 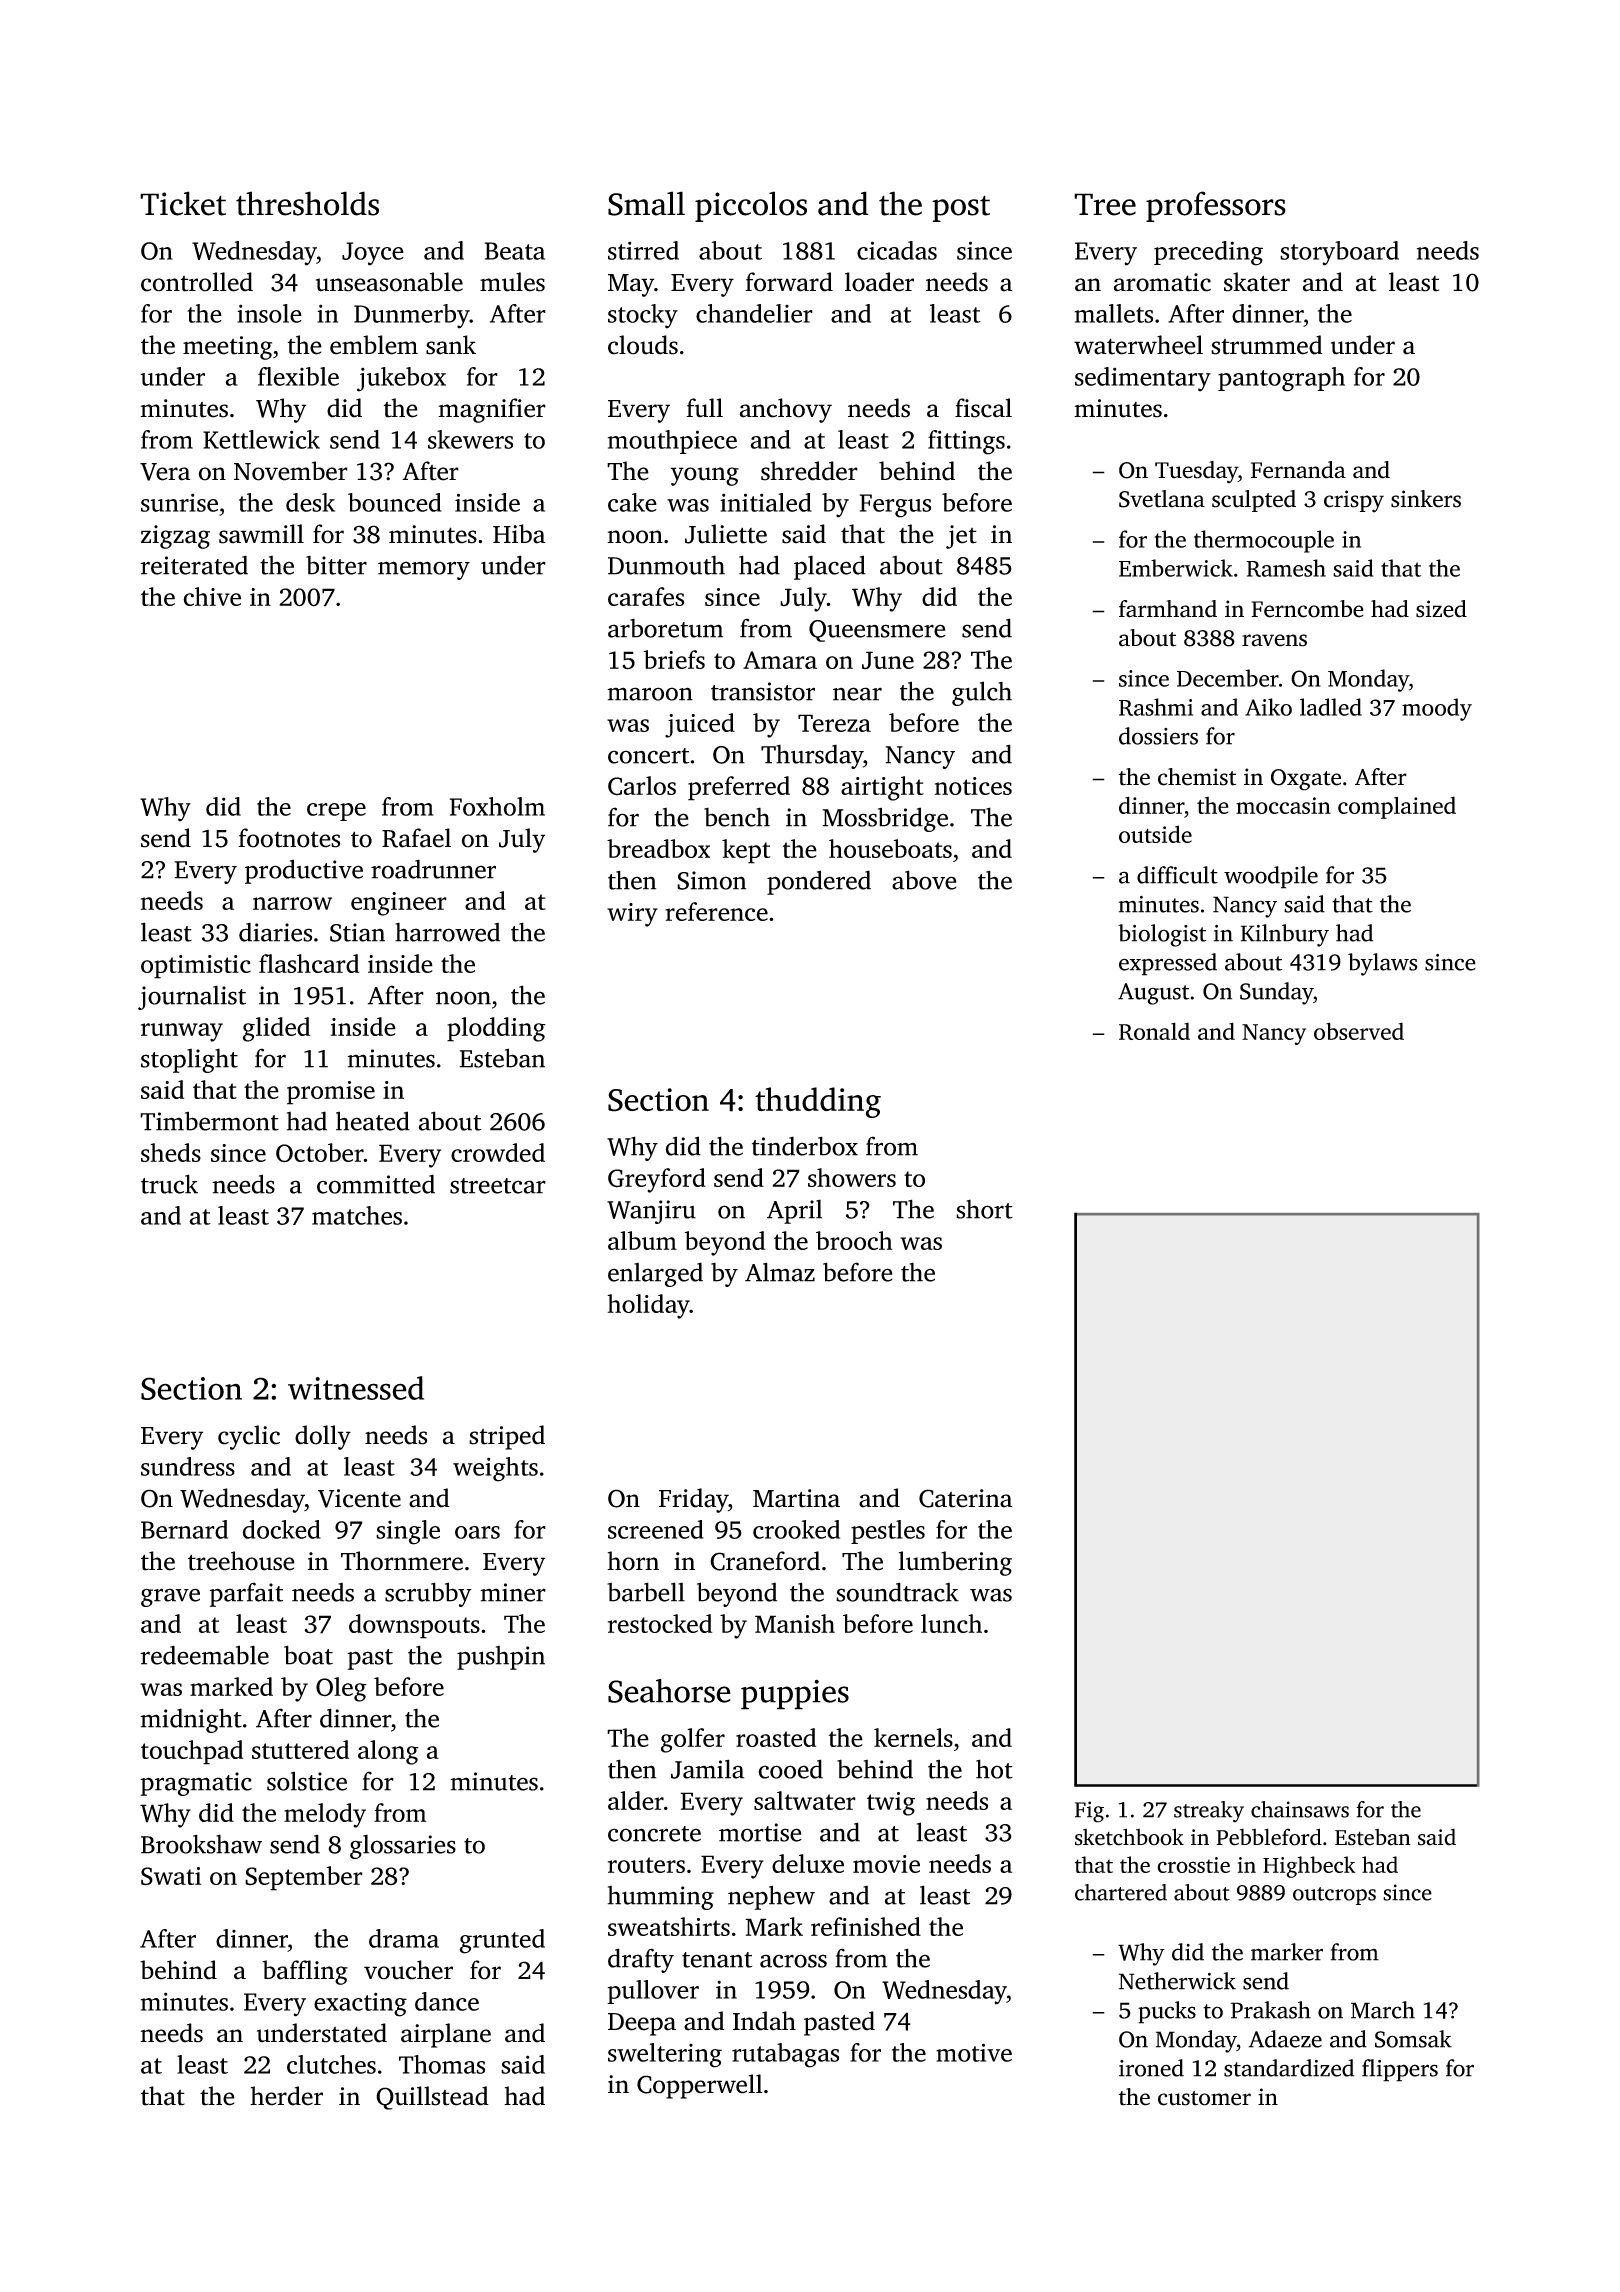 What do you see at coordinates (182, 1032) in the page?
I see `runway` at bounding box center [182, 1032].
